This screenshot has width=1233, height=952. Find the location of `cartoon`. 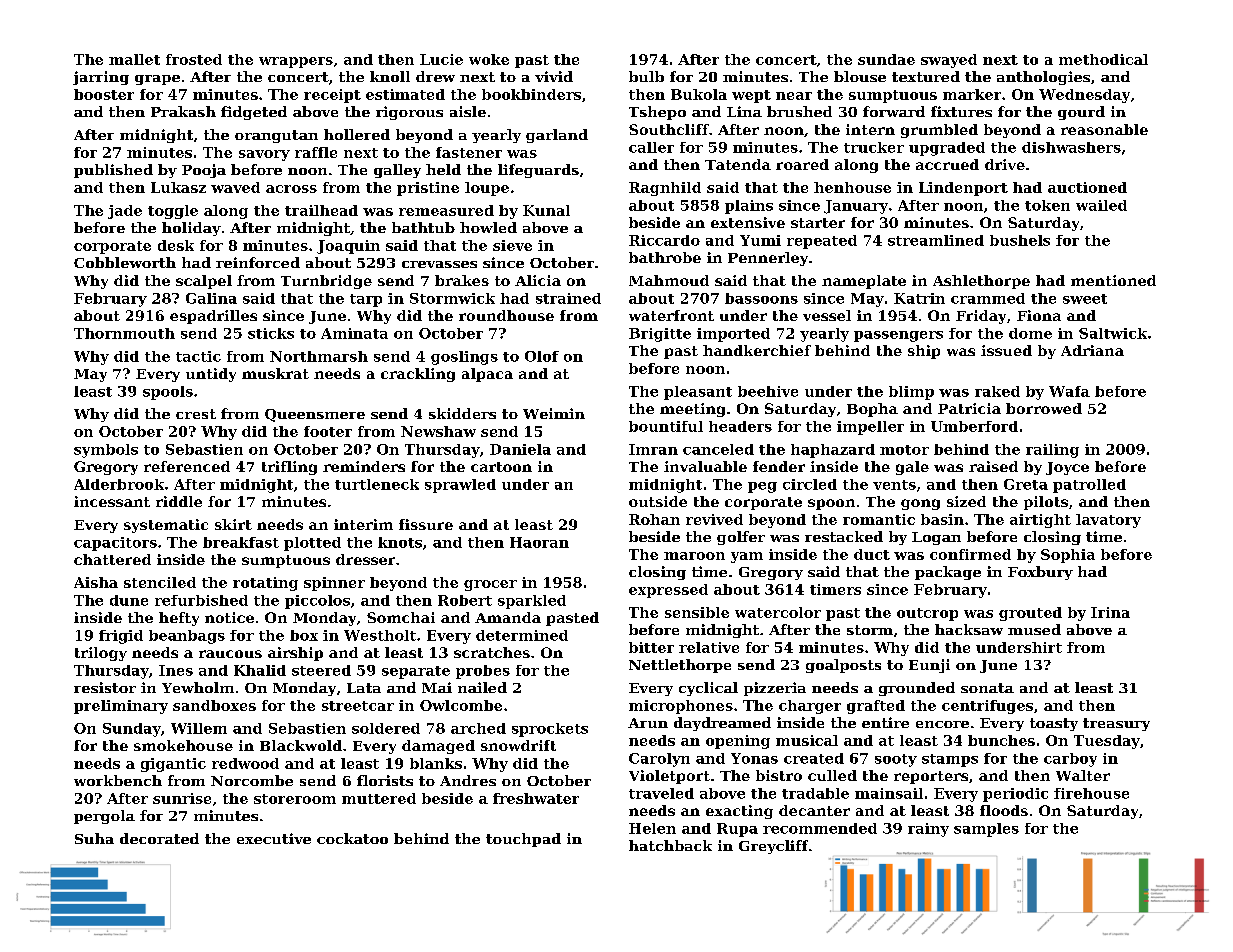

cartoon is located at coordinates (501, 467).
